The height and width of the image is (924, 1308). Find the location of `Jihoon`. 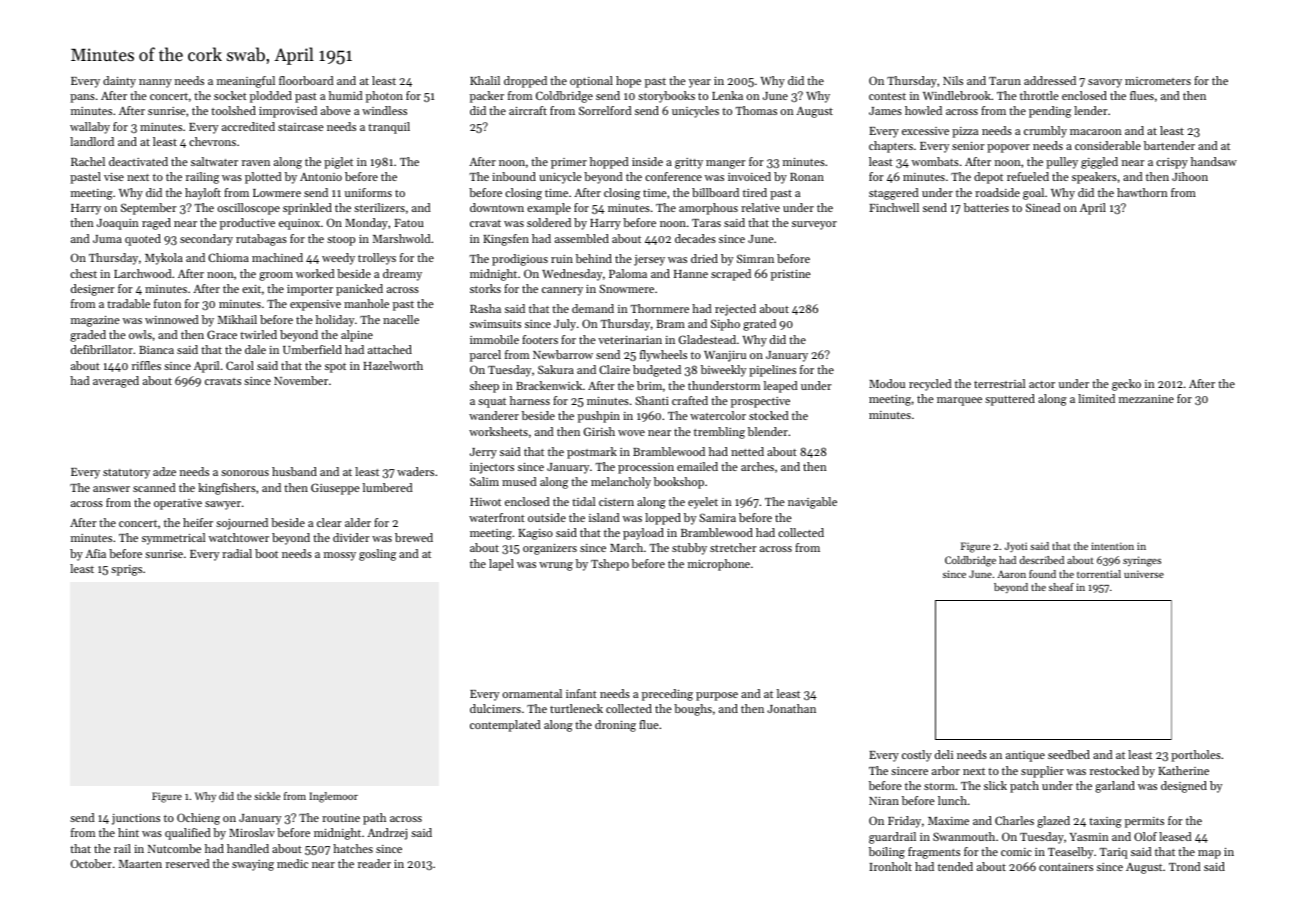

Jihoon is located at coordinates (1190, 176).
